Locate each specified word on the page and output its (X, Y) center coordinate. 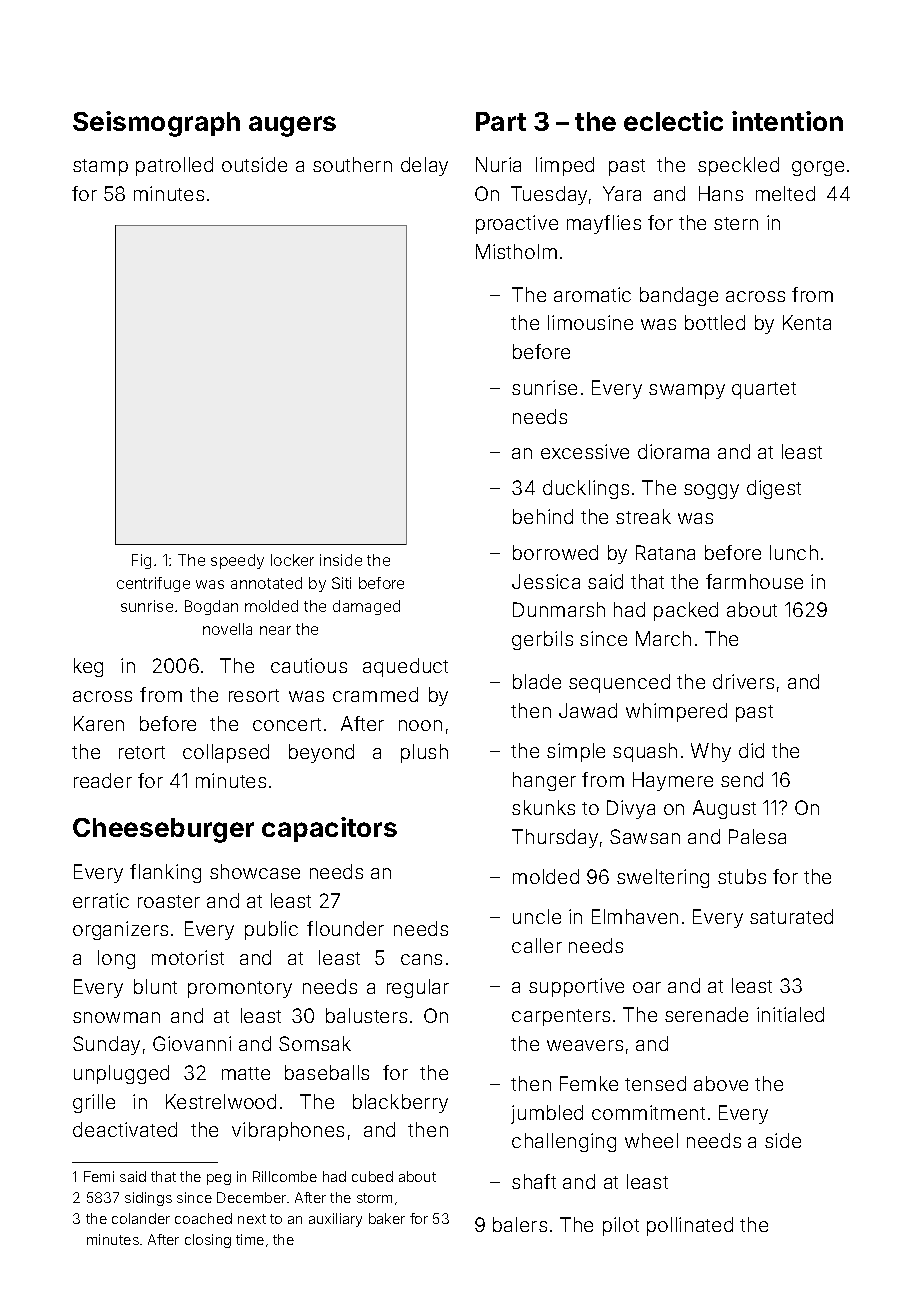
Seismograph (156, 124)
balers (520, 1224)
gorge (818, 168)
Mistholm (516, 251)
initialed (790, 1014)
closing (208, 1241)
